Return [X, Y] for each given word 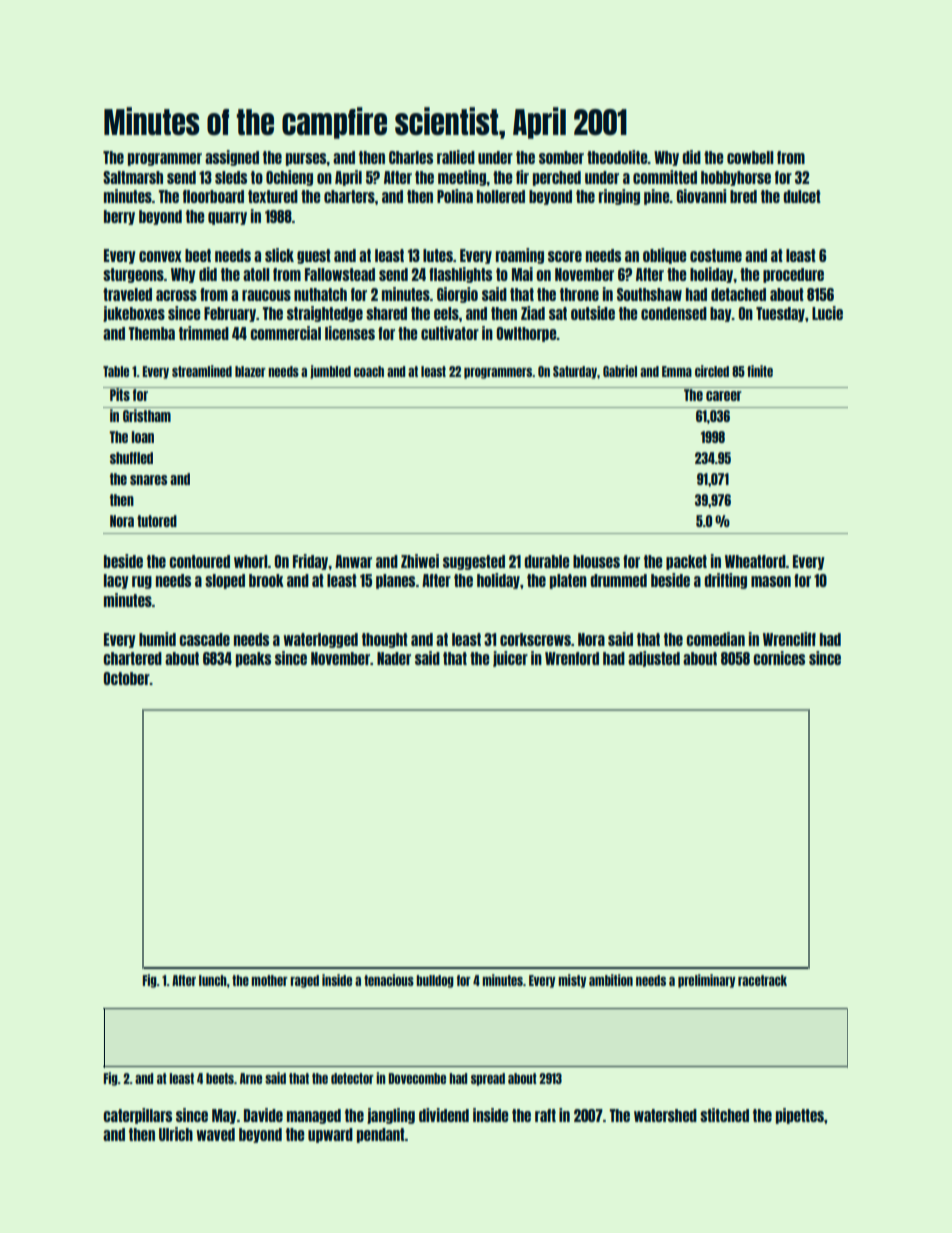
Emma [677, 371]
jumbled [330, 372]
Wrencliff [789, 639]
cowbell [750, 157]
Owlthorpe [527, 334]
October [127, 678]
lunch [213, 980]
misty [572, 981]
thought [385, 640]
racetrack [762, 980]
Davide [263, 1115]
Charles [411, 157]
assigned [232, 158]
